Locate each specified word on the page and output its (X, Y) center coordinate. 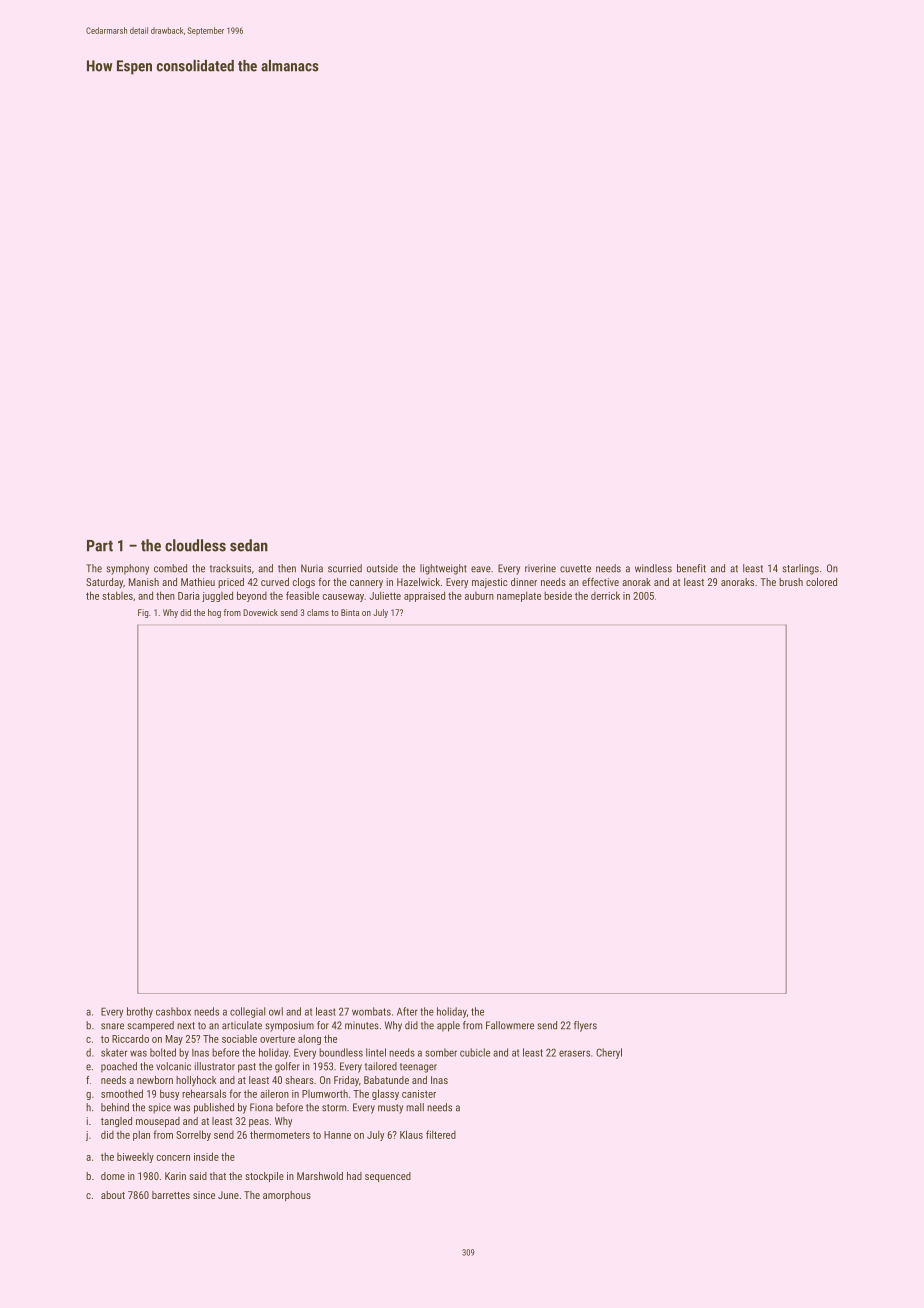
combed (170, 568)
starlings (801, 569)
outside (382, 568)
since (204, 1195)
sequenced (388, 1177)
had (354, 1176)
